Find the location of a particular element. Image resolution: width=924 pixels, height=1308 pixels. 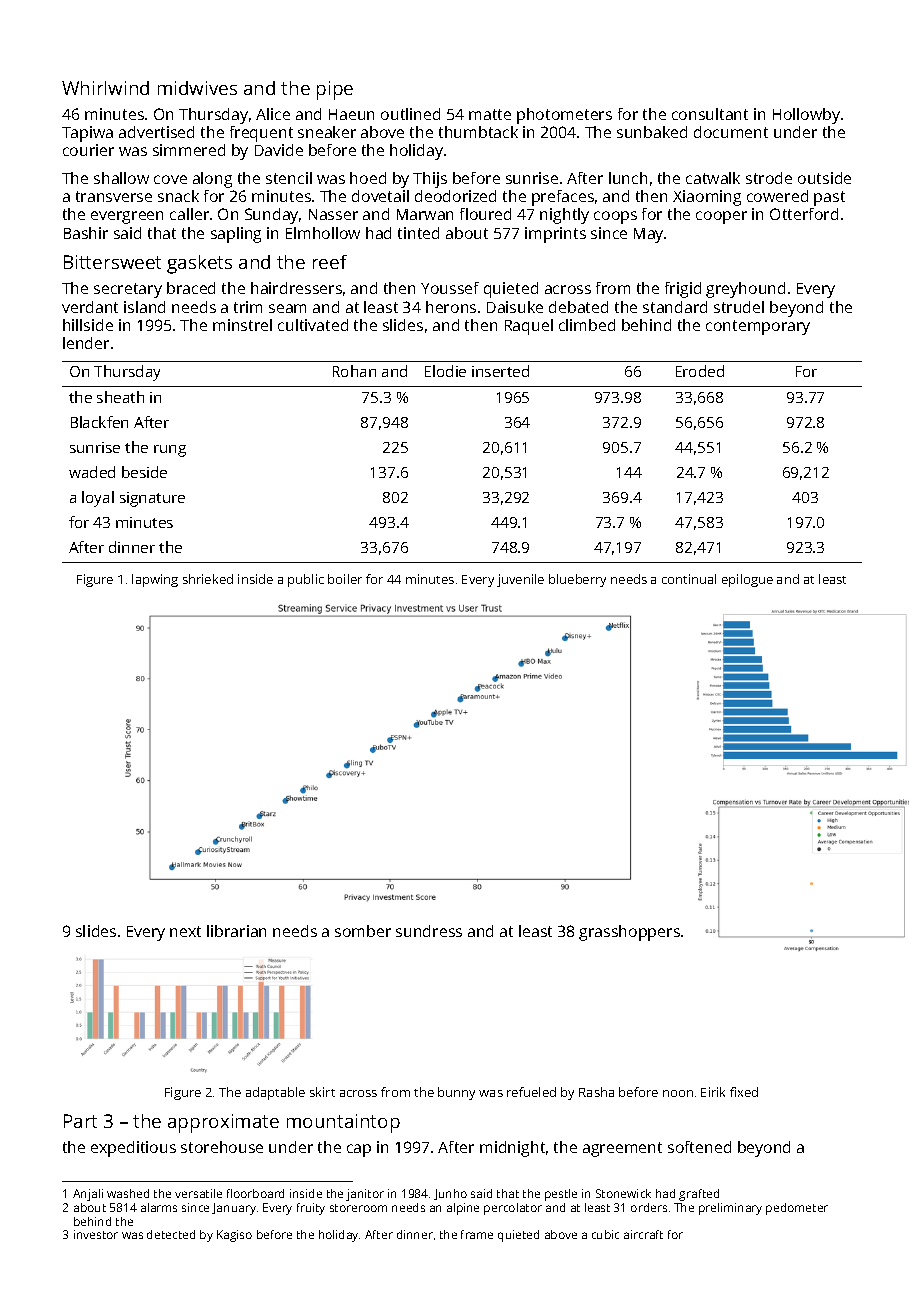

fixed is located at coordinates (744, 1092).
